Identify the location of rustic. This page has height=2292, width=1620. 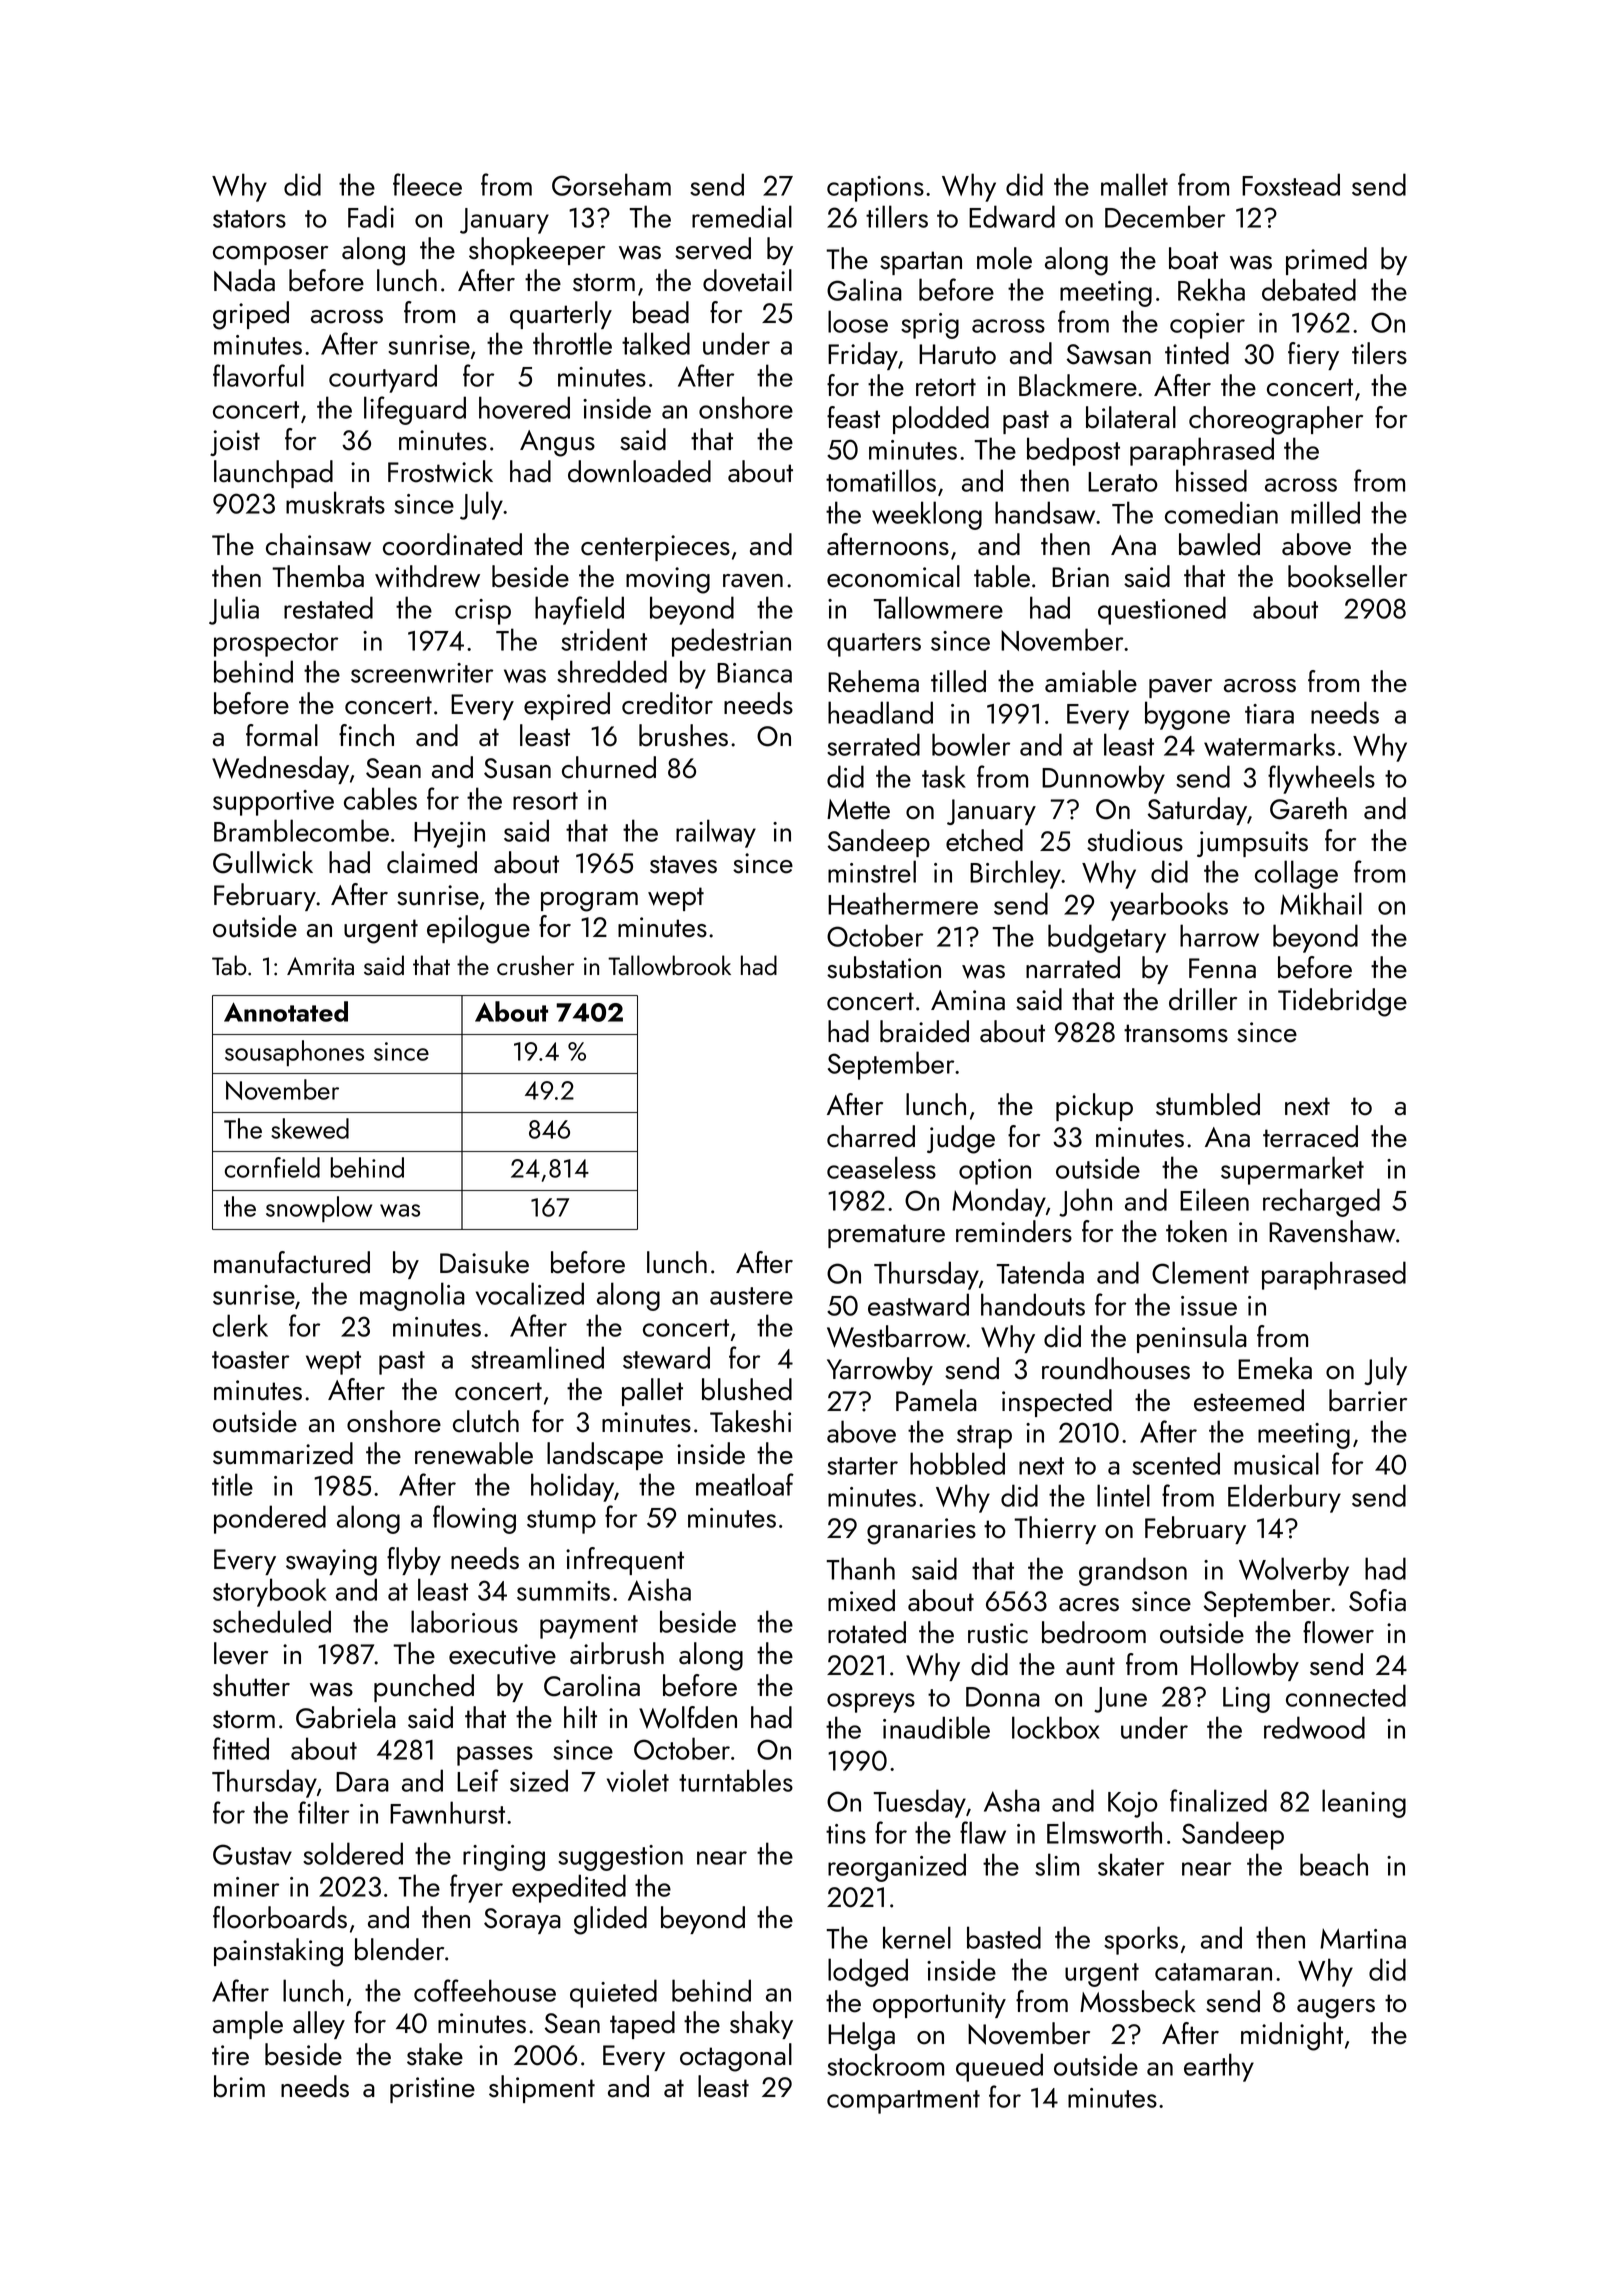
(998, 1633).
